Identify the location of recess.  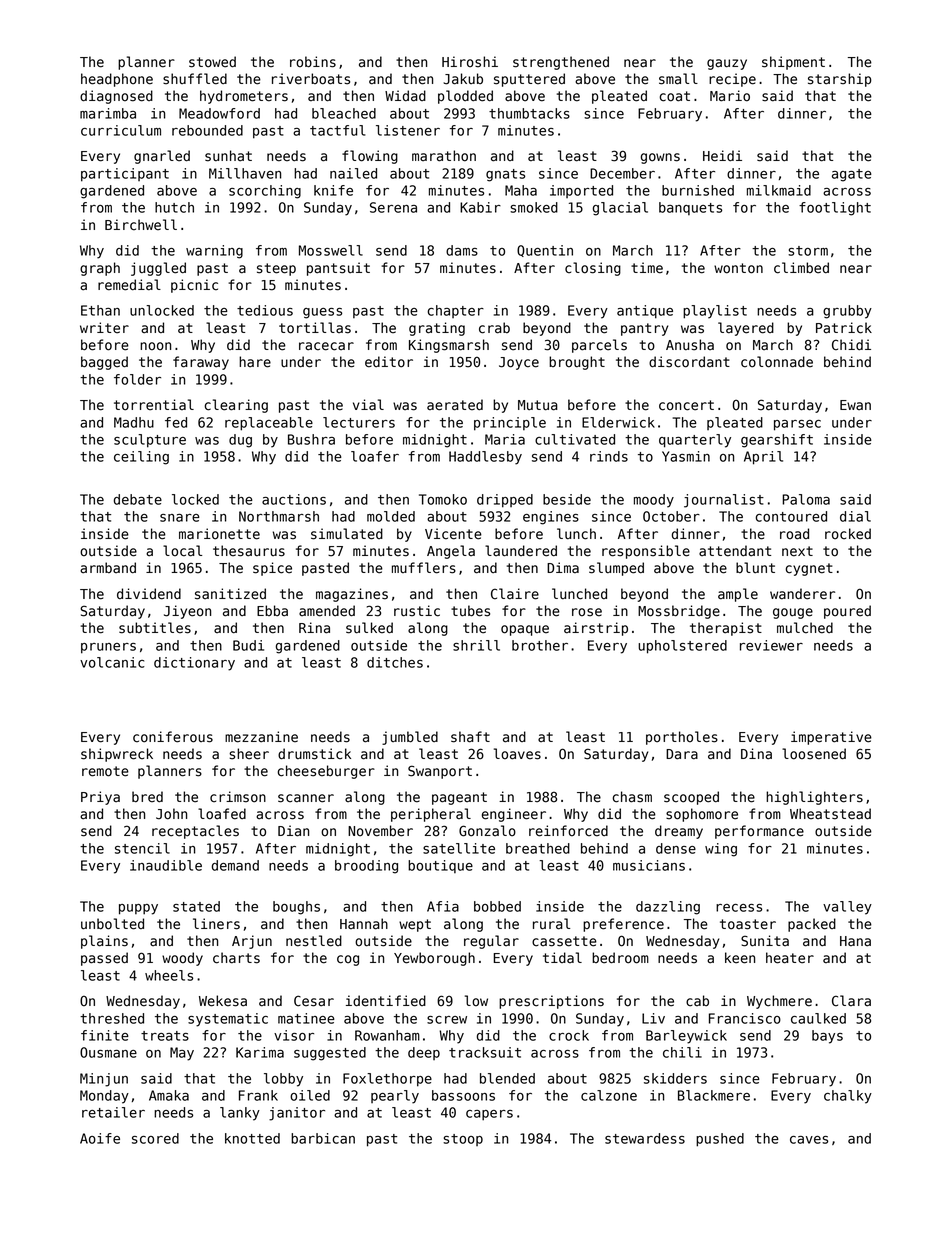
(739, 908).
